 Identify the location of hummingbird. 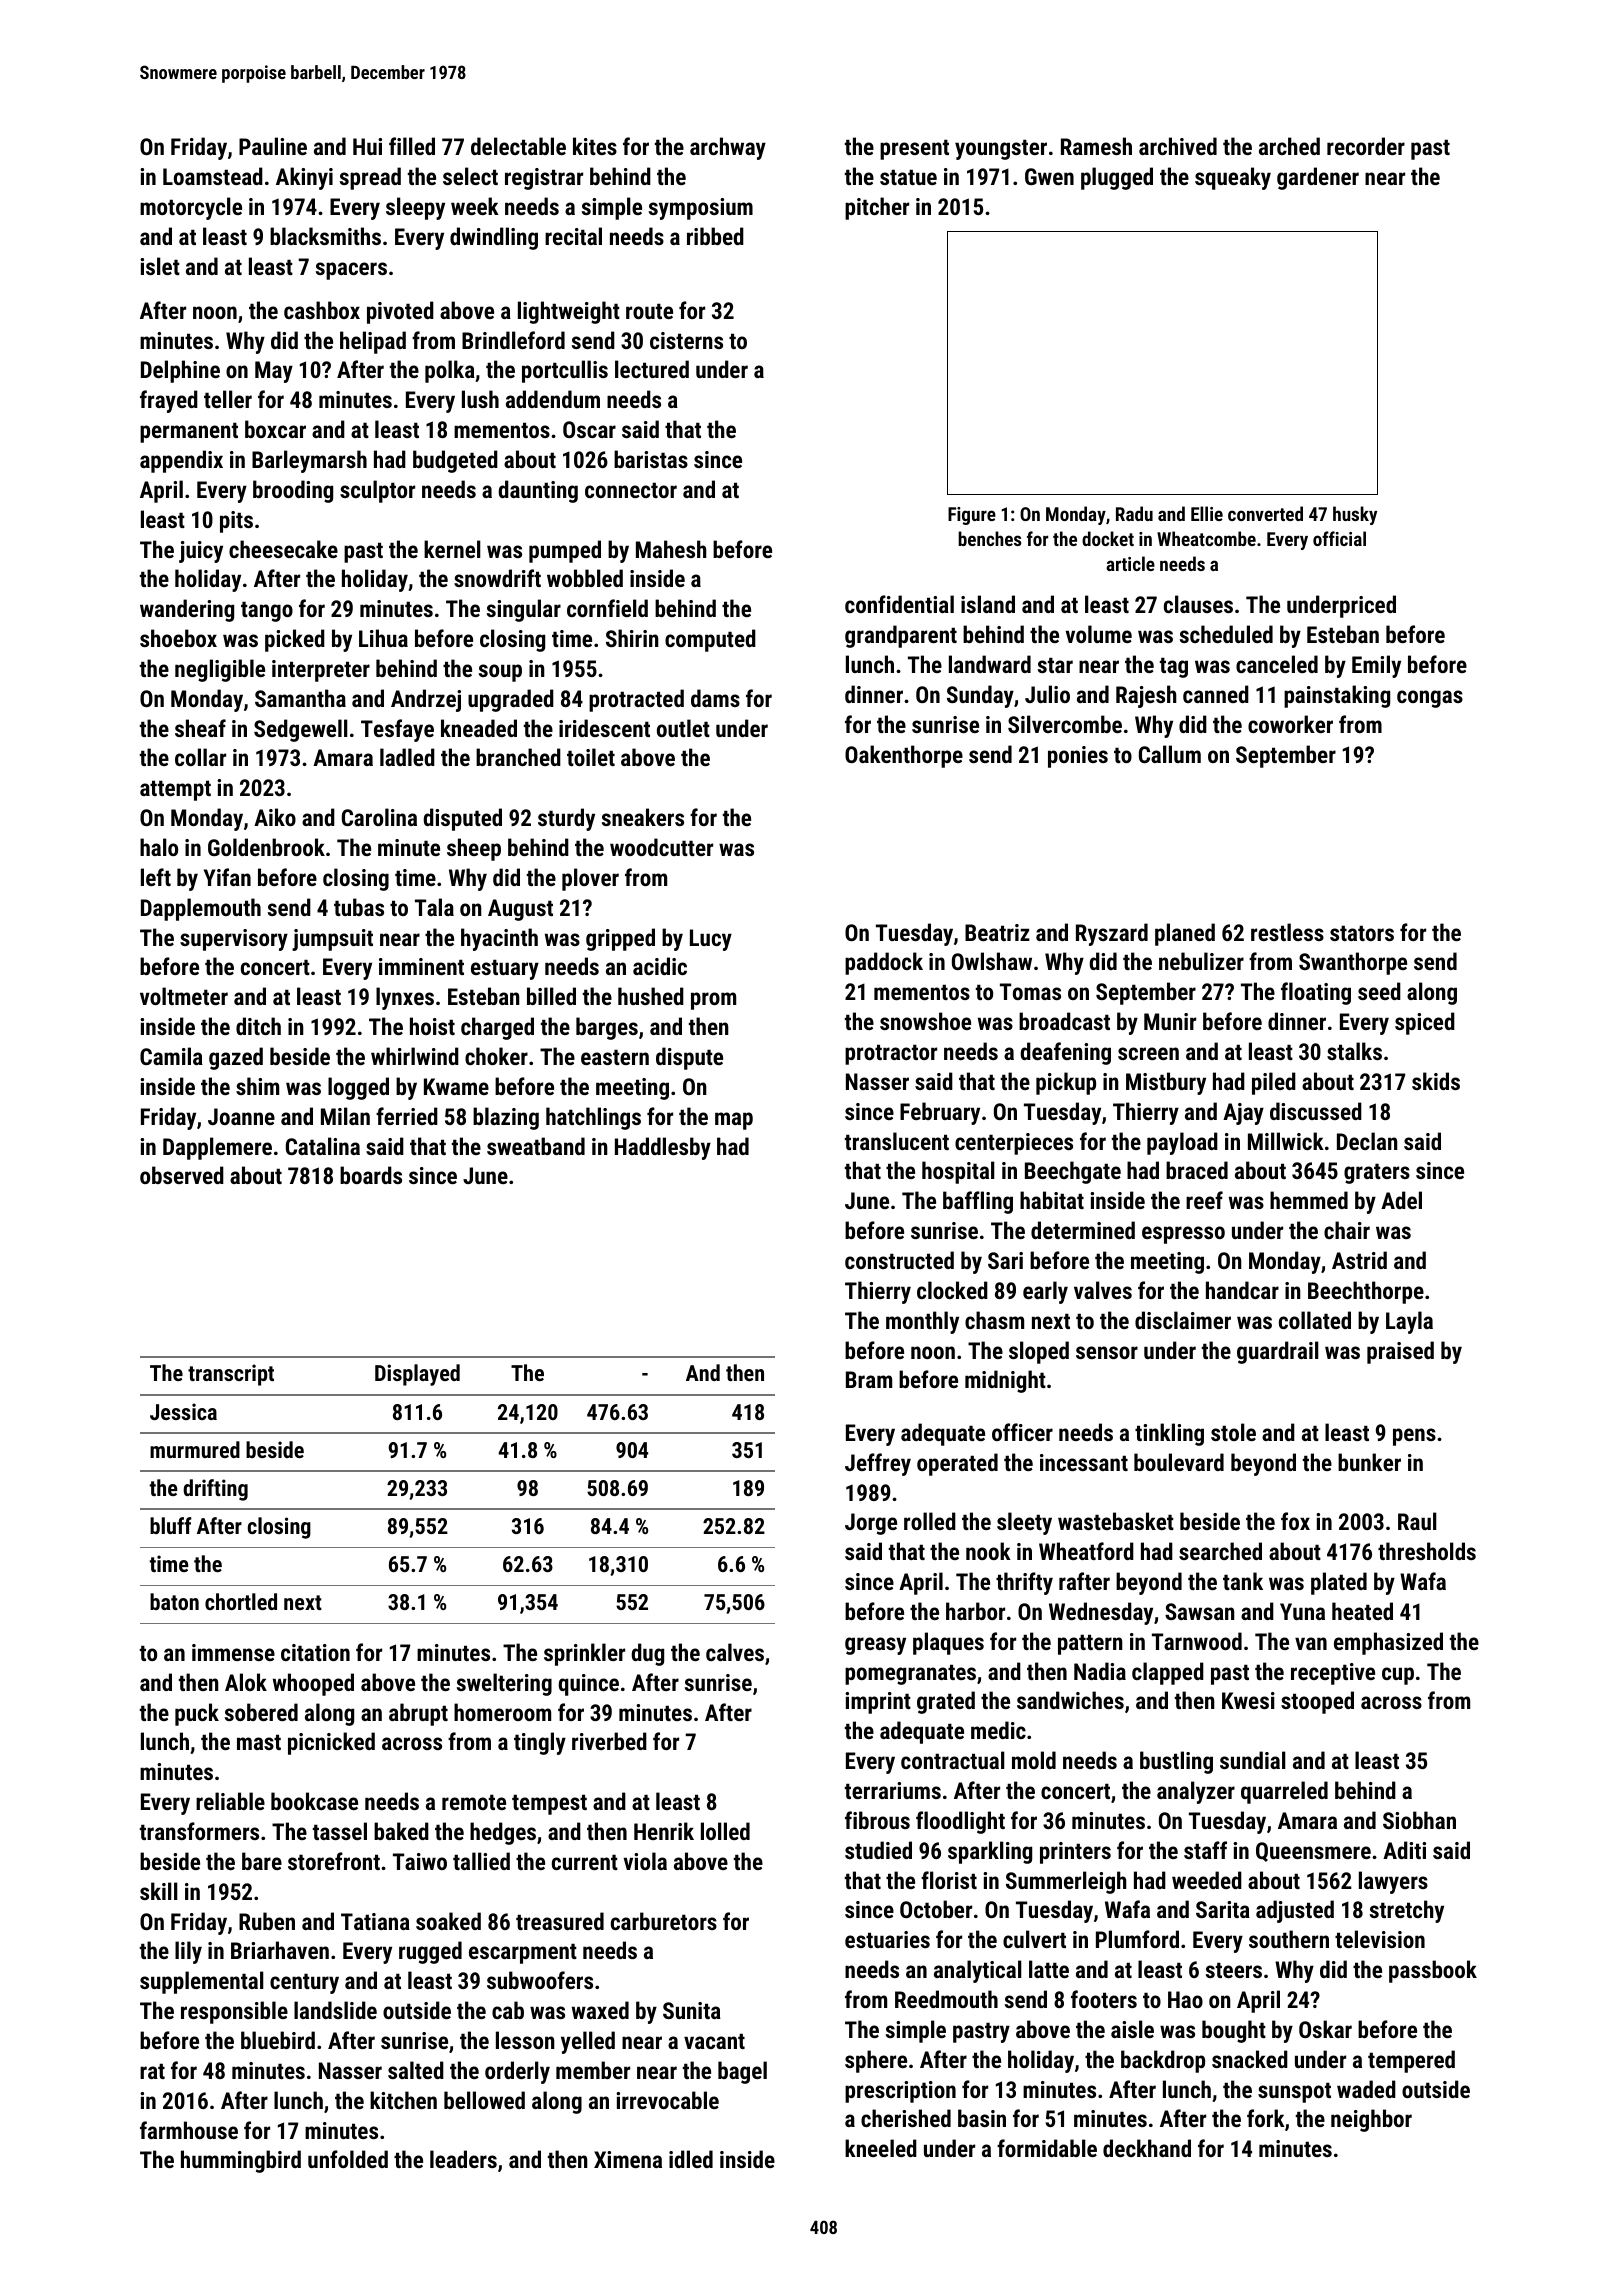
(241, 2161).
